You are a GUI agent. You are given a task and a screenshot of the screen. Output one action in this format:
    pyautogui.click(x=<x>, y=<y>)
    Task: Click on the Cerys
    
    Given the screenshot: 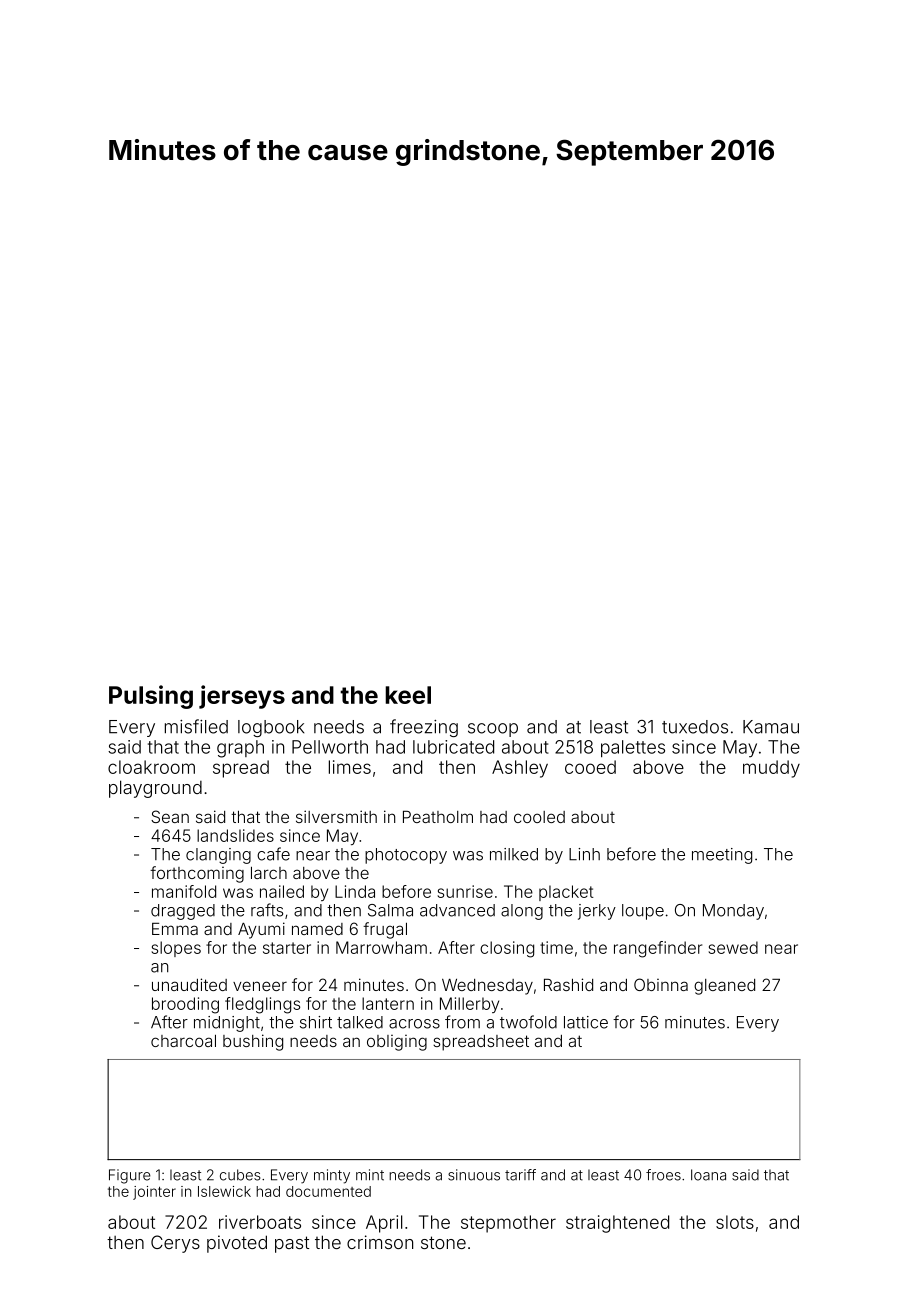 What is the action you would take?
    pyautogui.click(x=175, y=1244)
